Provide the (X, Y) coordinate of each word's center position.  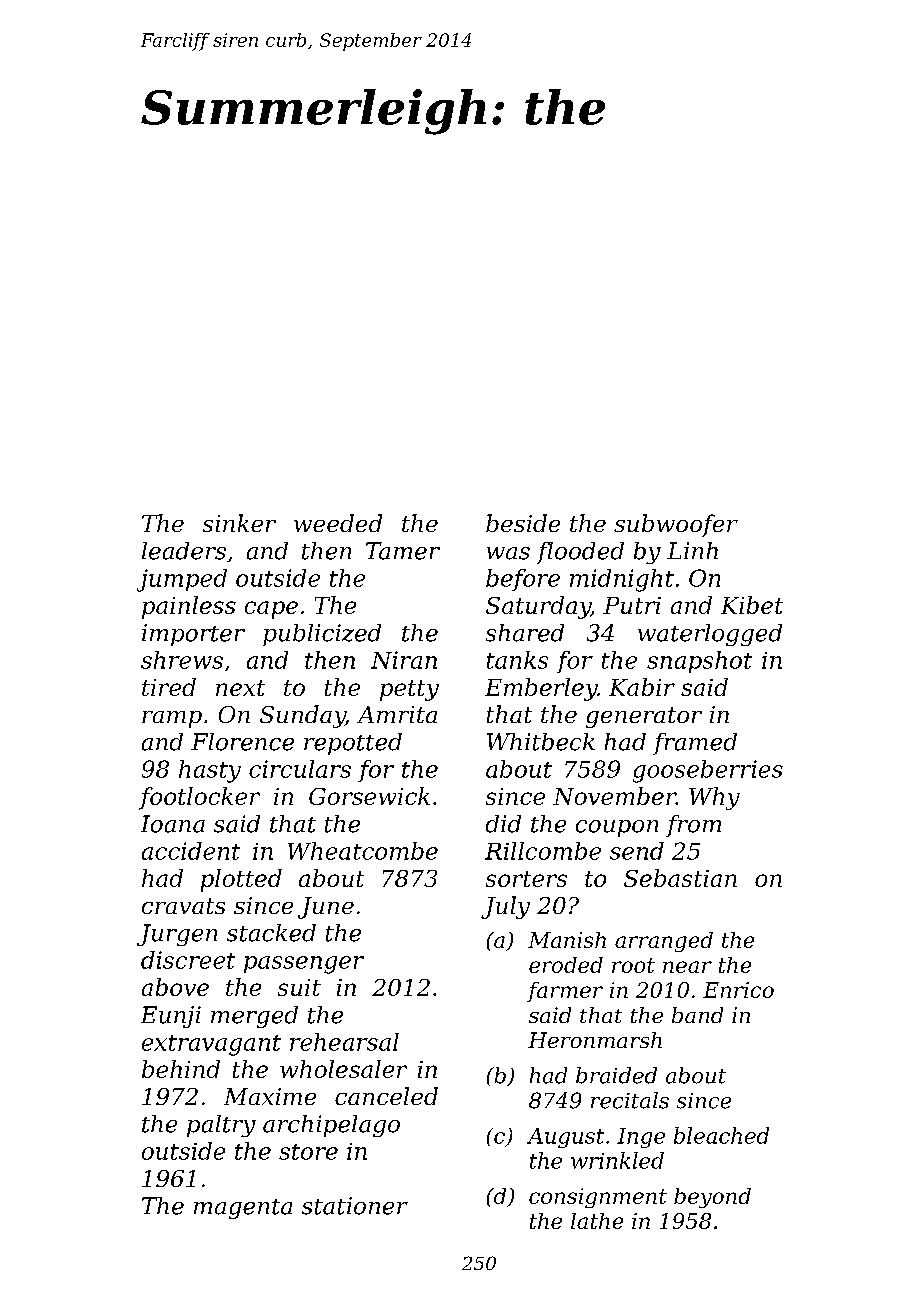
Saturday (538, 607)
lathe (597, 1221)
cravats (183, 906)
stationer (355, 1206)
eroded (566, 965)
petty (409, 690)
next (240, 688)
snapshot (699, 662)
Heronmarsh (595, 1040)
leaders (184, 551)
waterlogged (710, 635)
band (697, 1015)
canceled (386, 1096)
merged (254, 1017)
